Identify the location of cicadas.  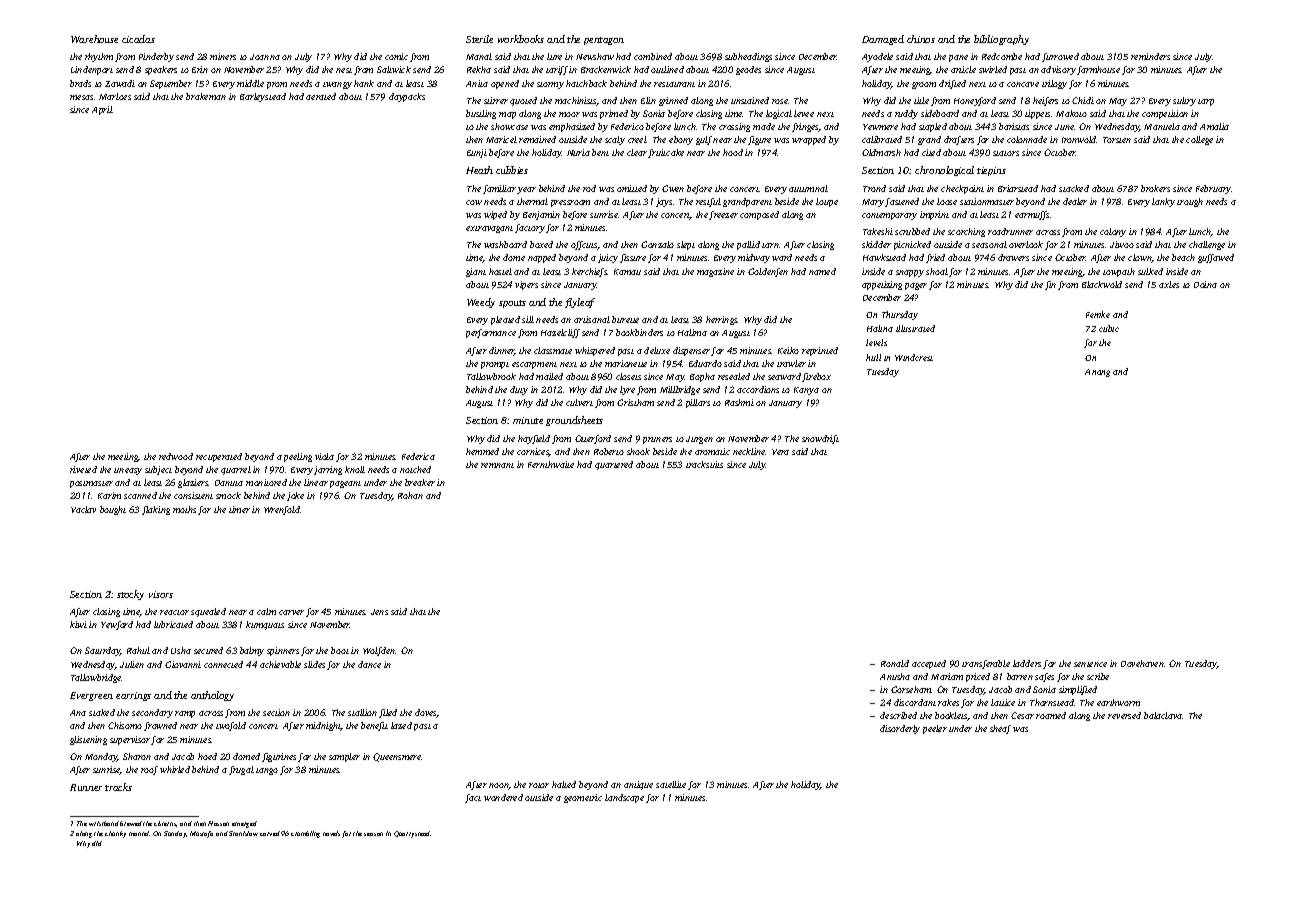
(138, 39).
